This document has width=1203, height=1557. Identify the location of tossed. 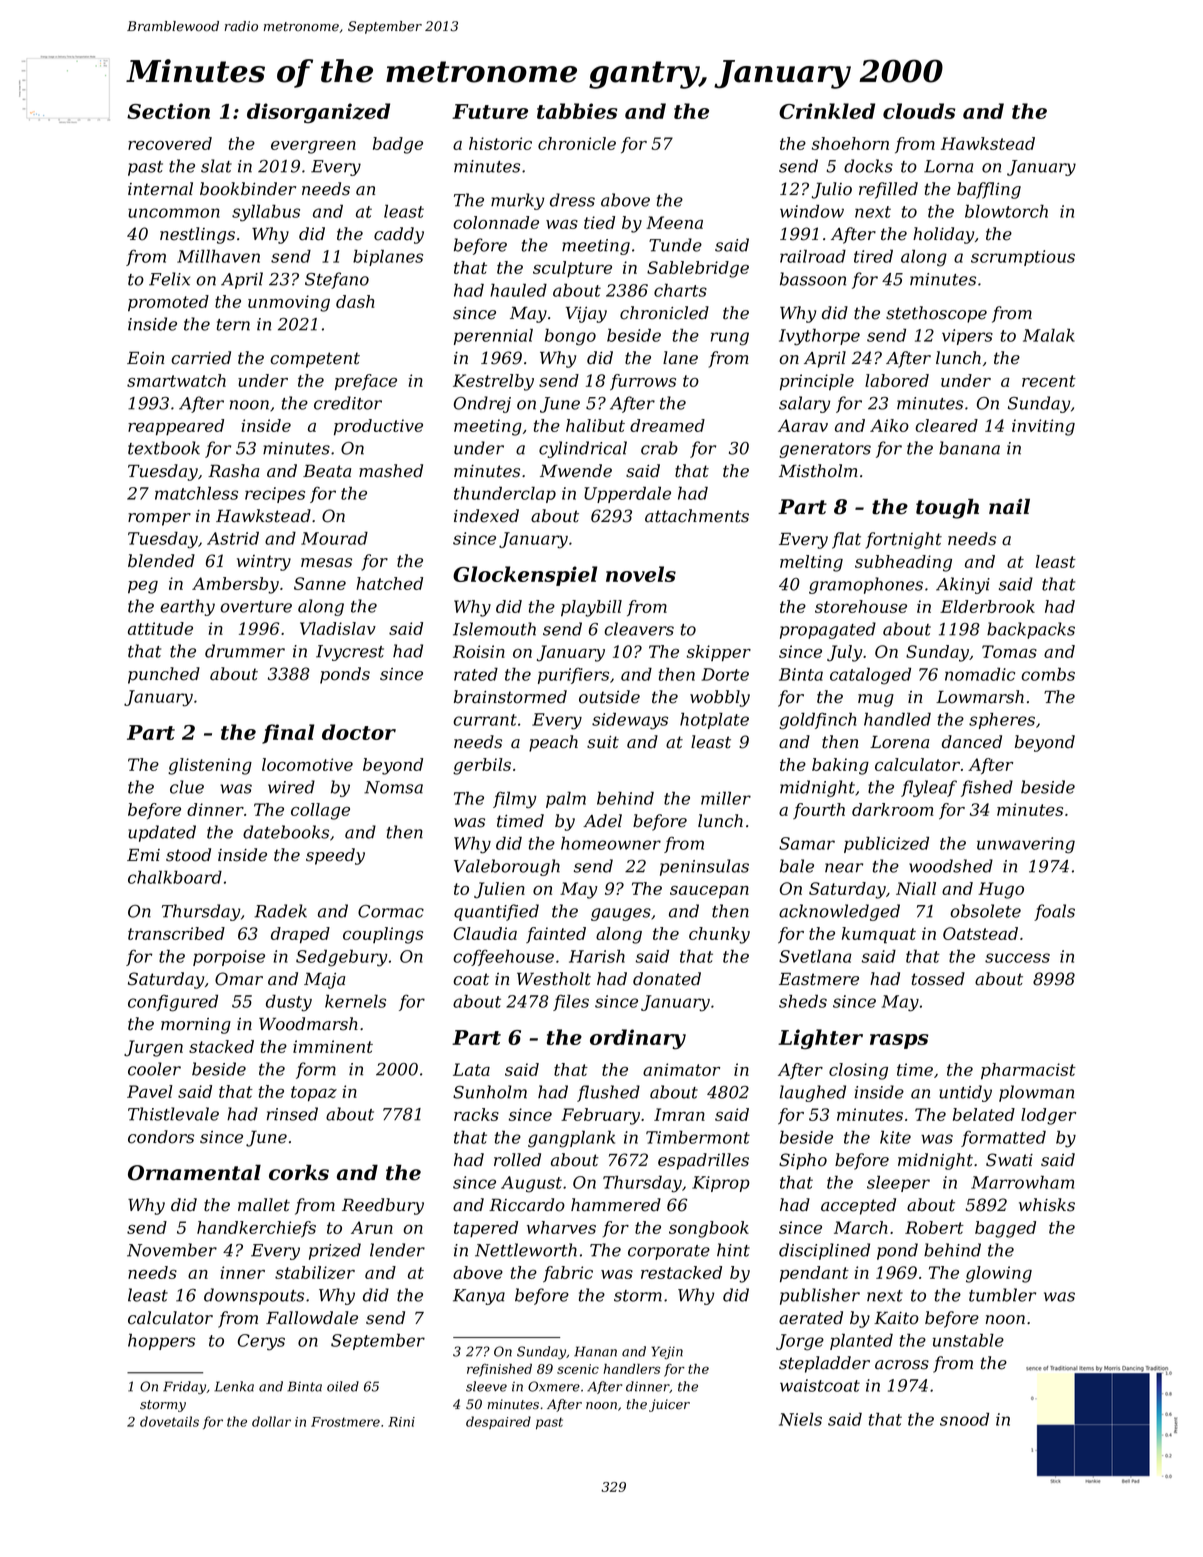
(938, 979).
